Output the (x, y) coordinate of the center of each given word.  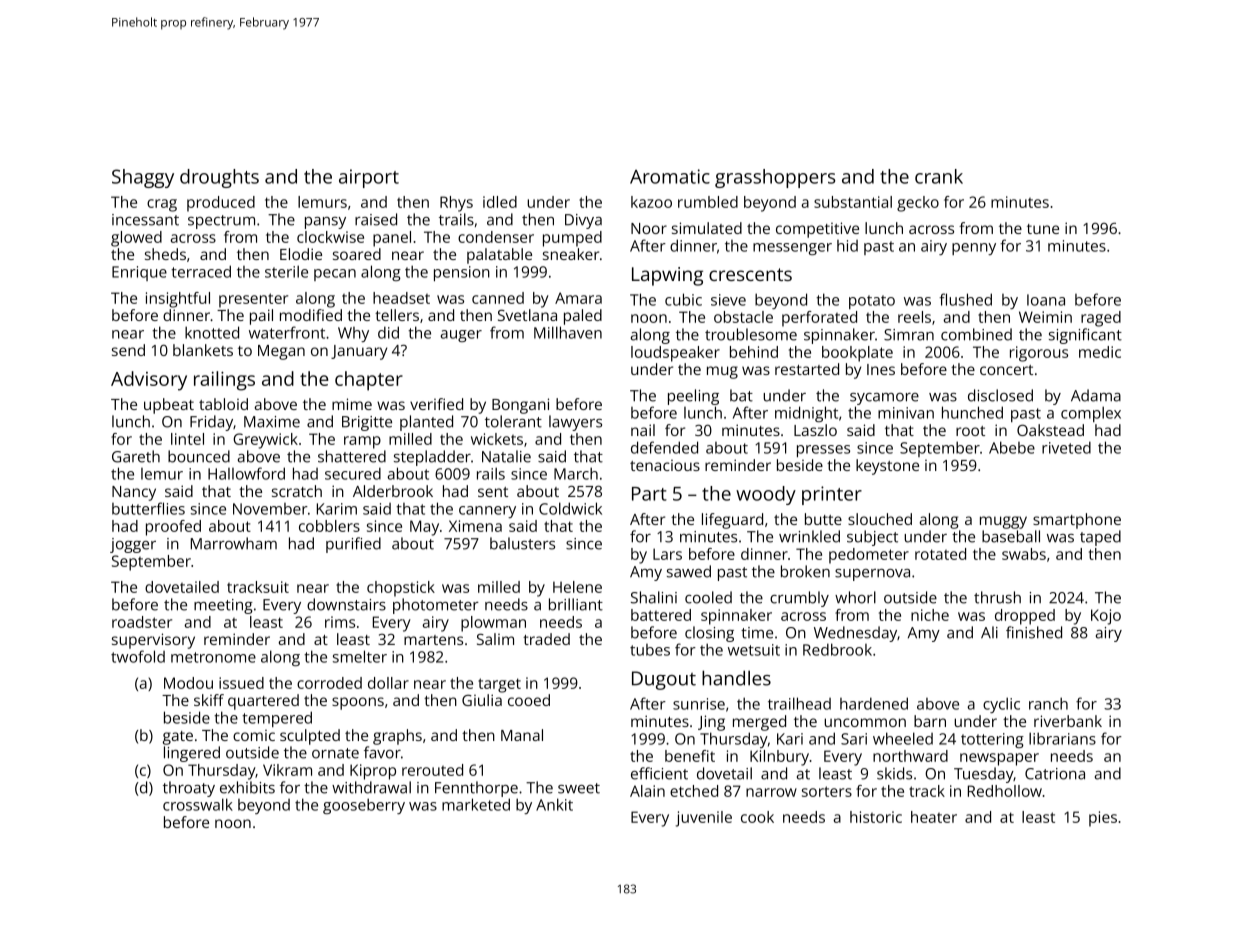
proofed (173, 528)
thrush (997, 597)
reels (914, 317)
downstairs (346, 604)
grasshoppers (775, 178)
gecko (918, 204)
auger (461, 336)
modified (311, 315)
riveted (1066, 447)
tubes (650, 650)
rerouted (432, 770)
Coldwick (570, 508)
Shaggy (143, 178)
